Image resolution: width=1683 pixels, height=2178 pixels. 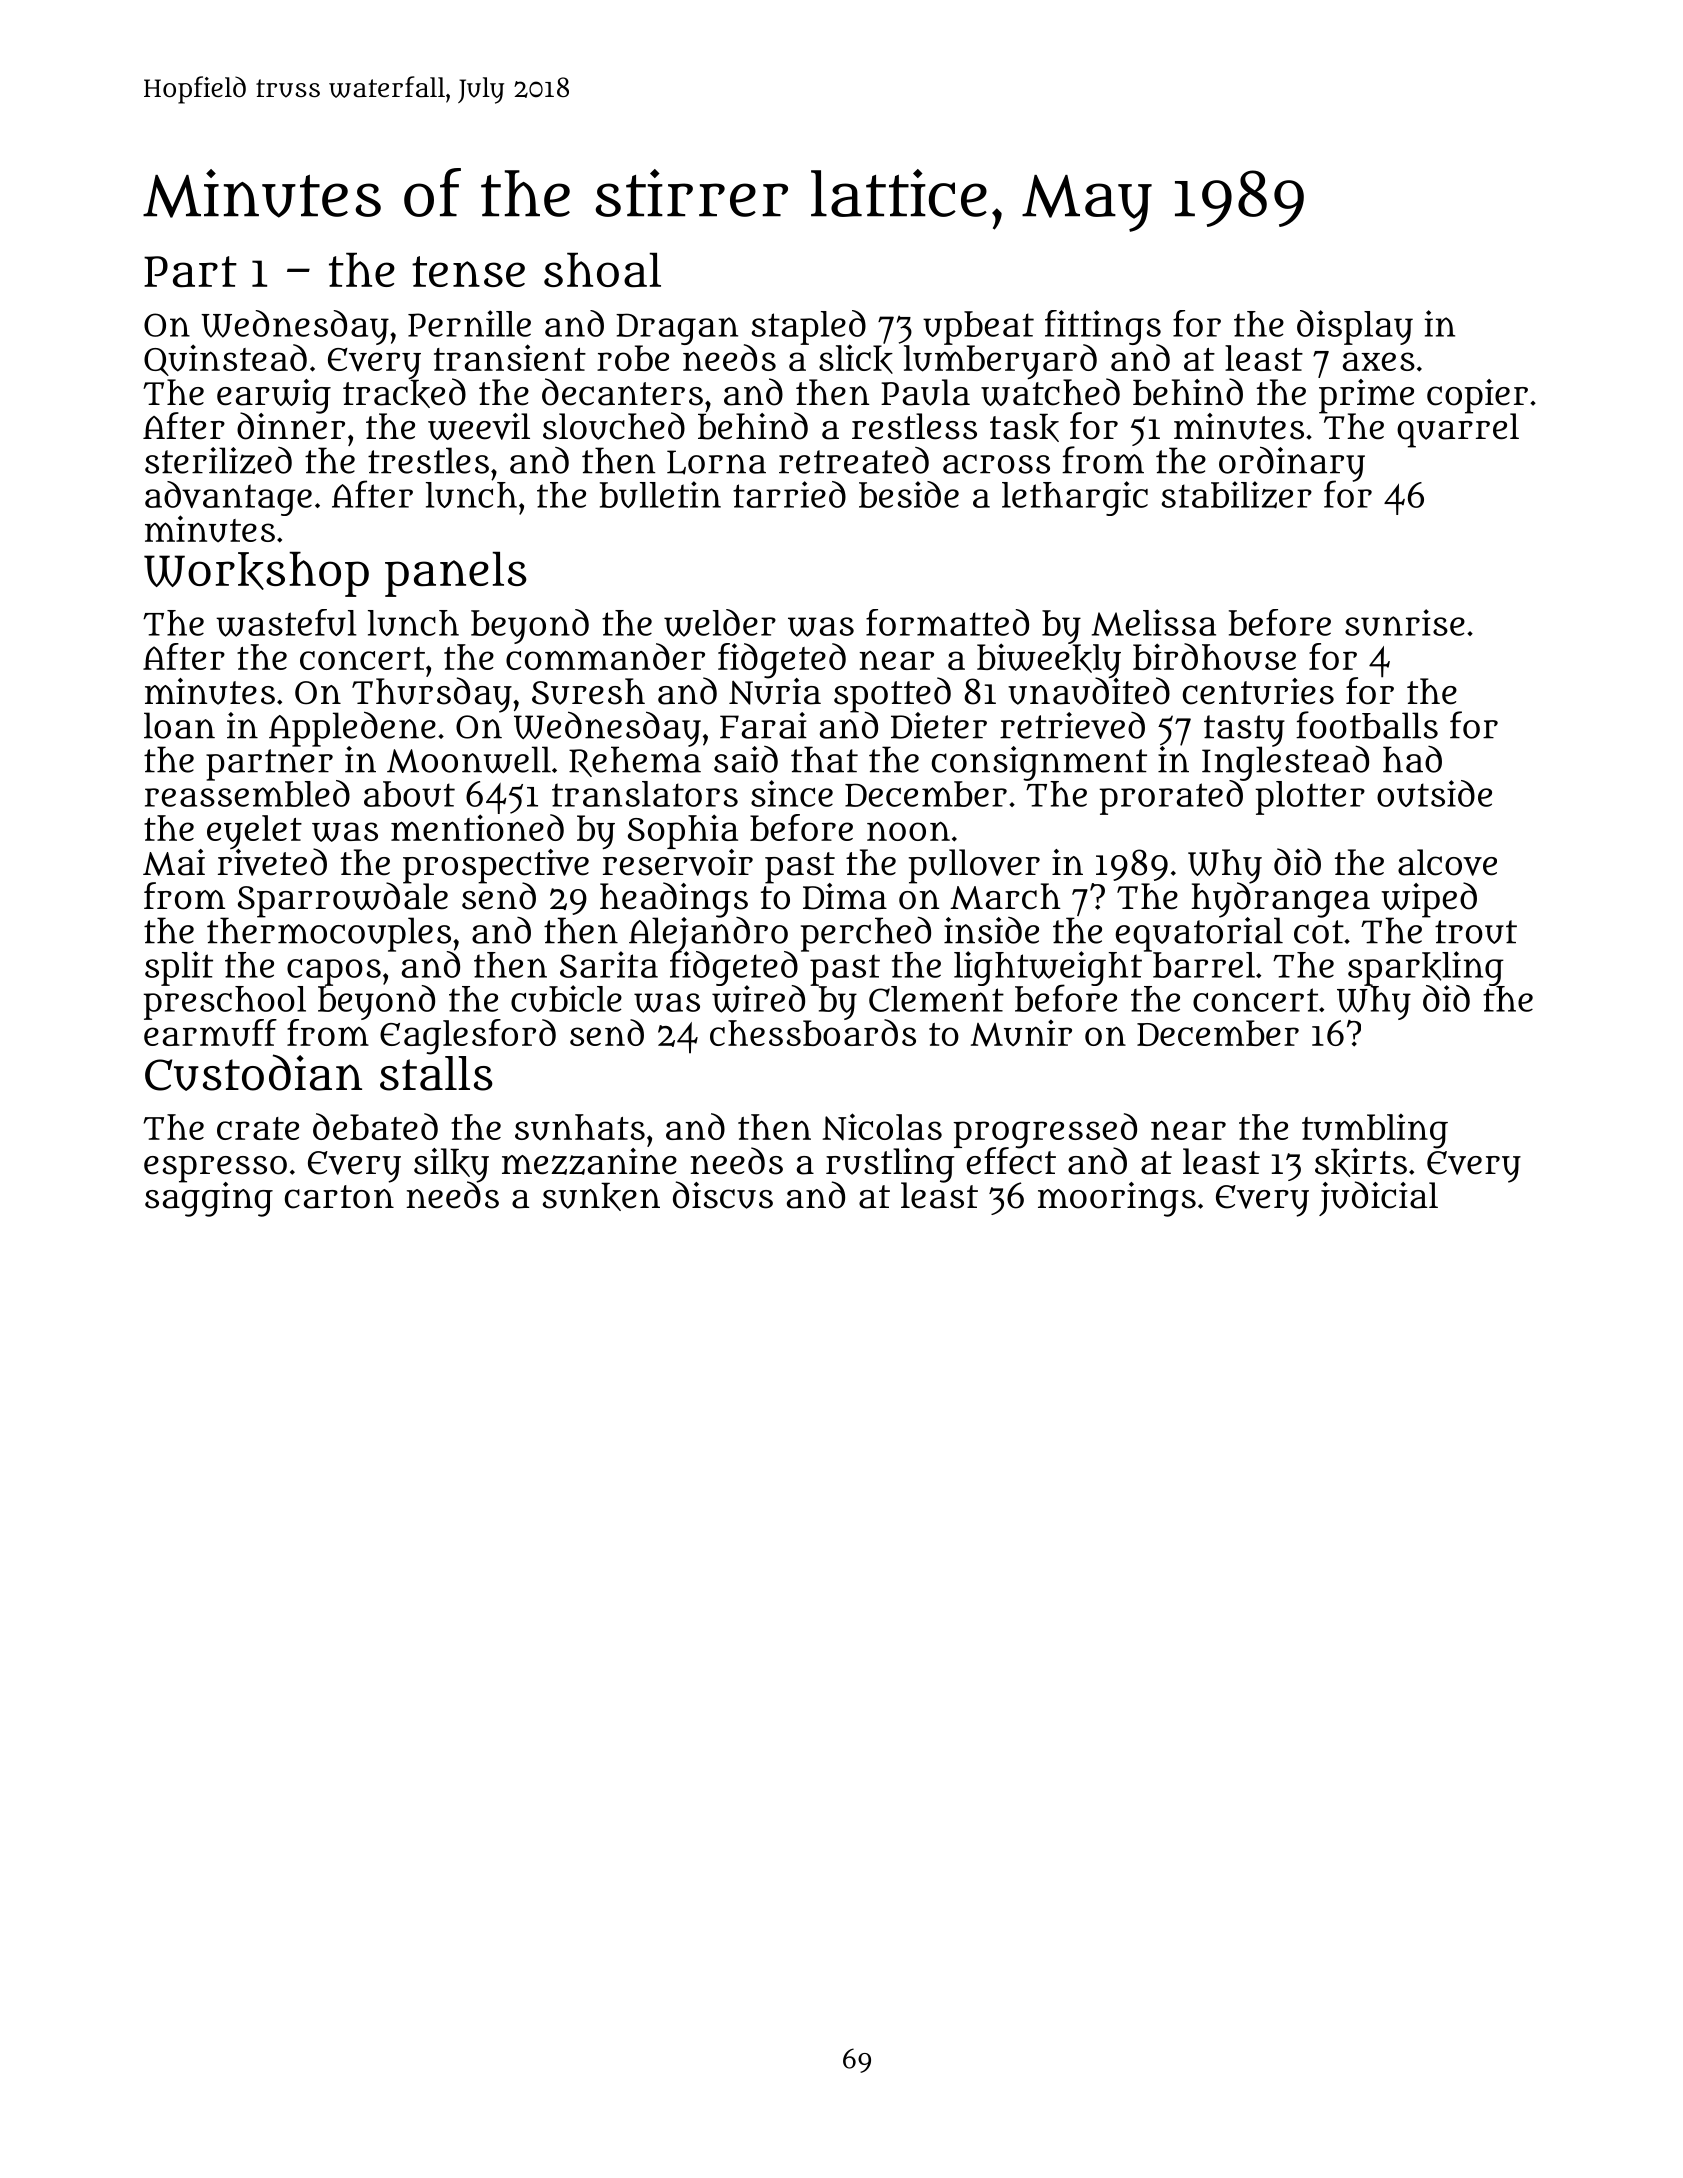 I want to click on cubicle, so click(x=566, y=998).
